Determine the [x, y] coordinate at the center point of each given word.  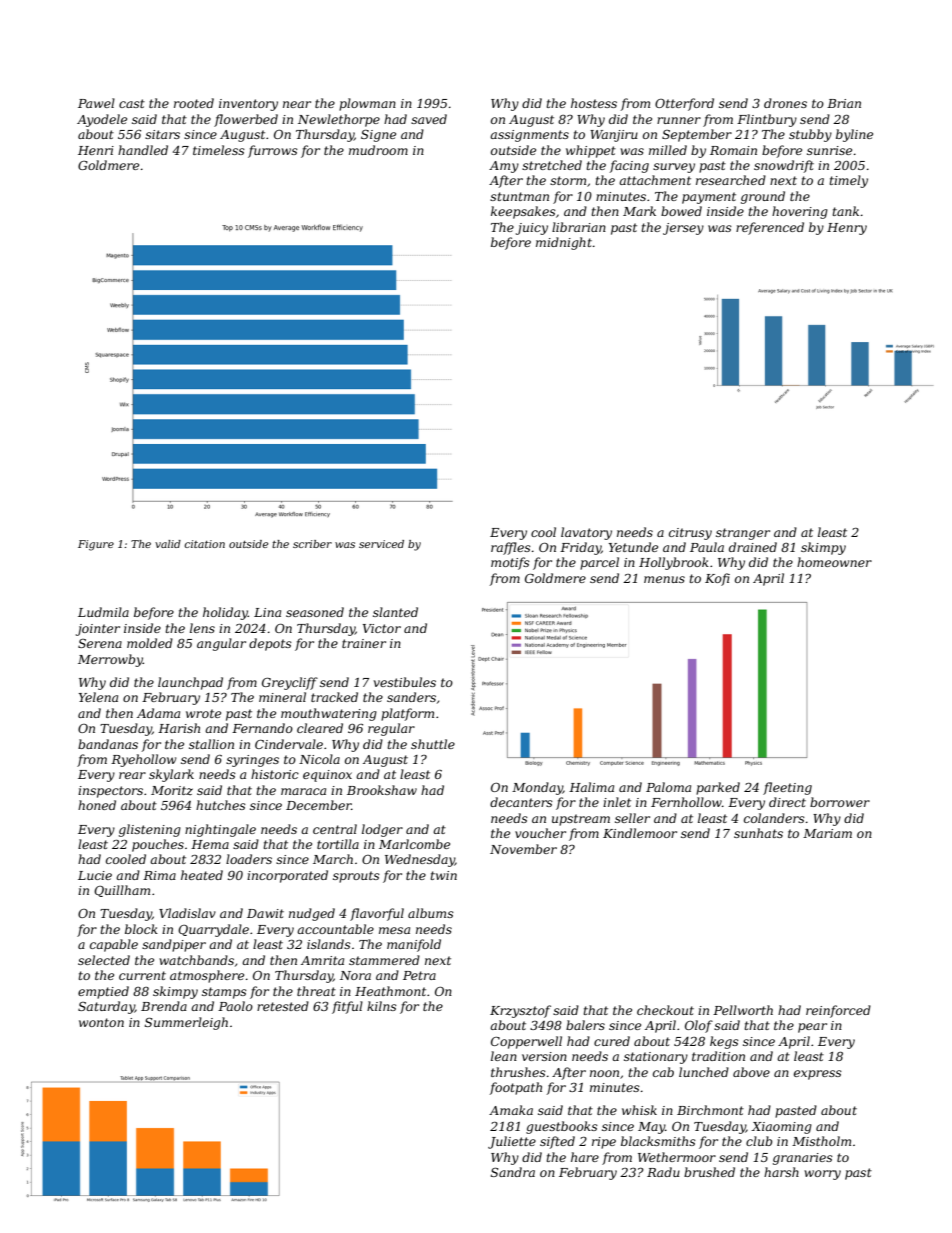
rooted [194, 103]
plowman [367, 104]
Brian [844, 103]
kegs [724, 1042]
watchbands [196, 960]
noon [604, 1073]
